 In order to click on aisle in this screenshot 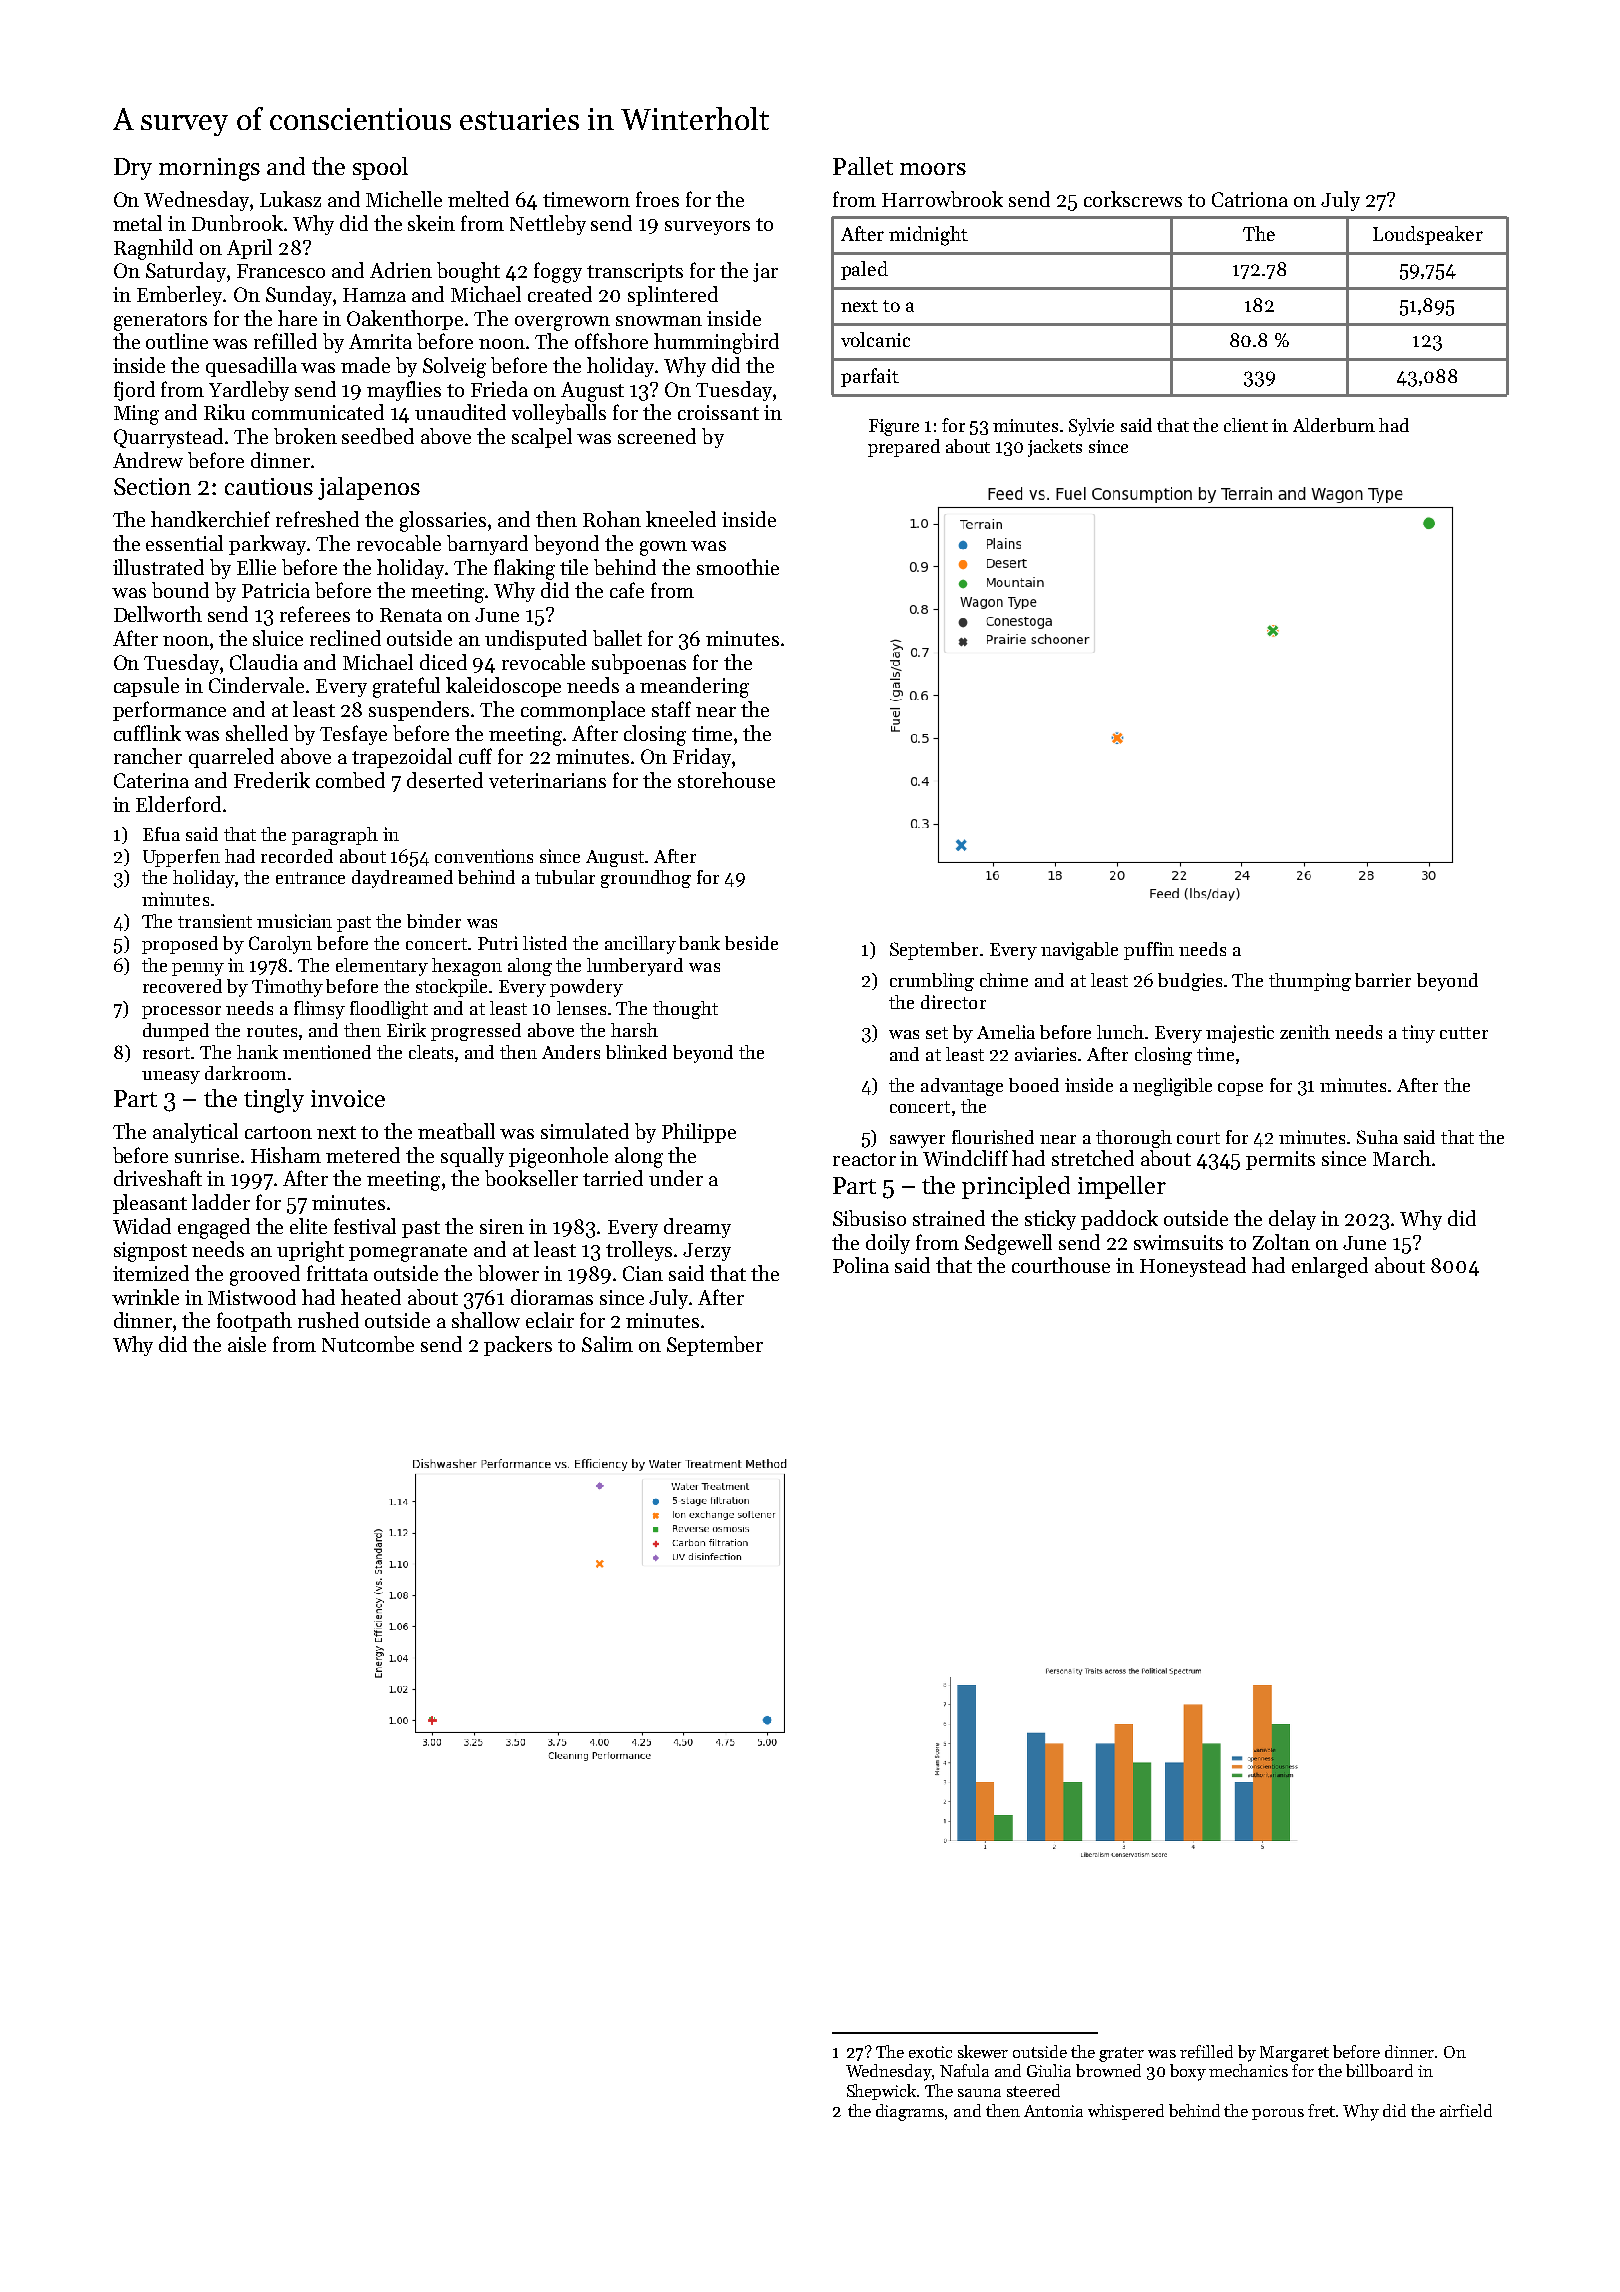, I will do `click(247, 1344)`.
